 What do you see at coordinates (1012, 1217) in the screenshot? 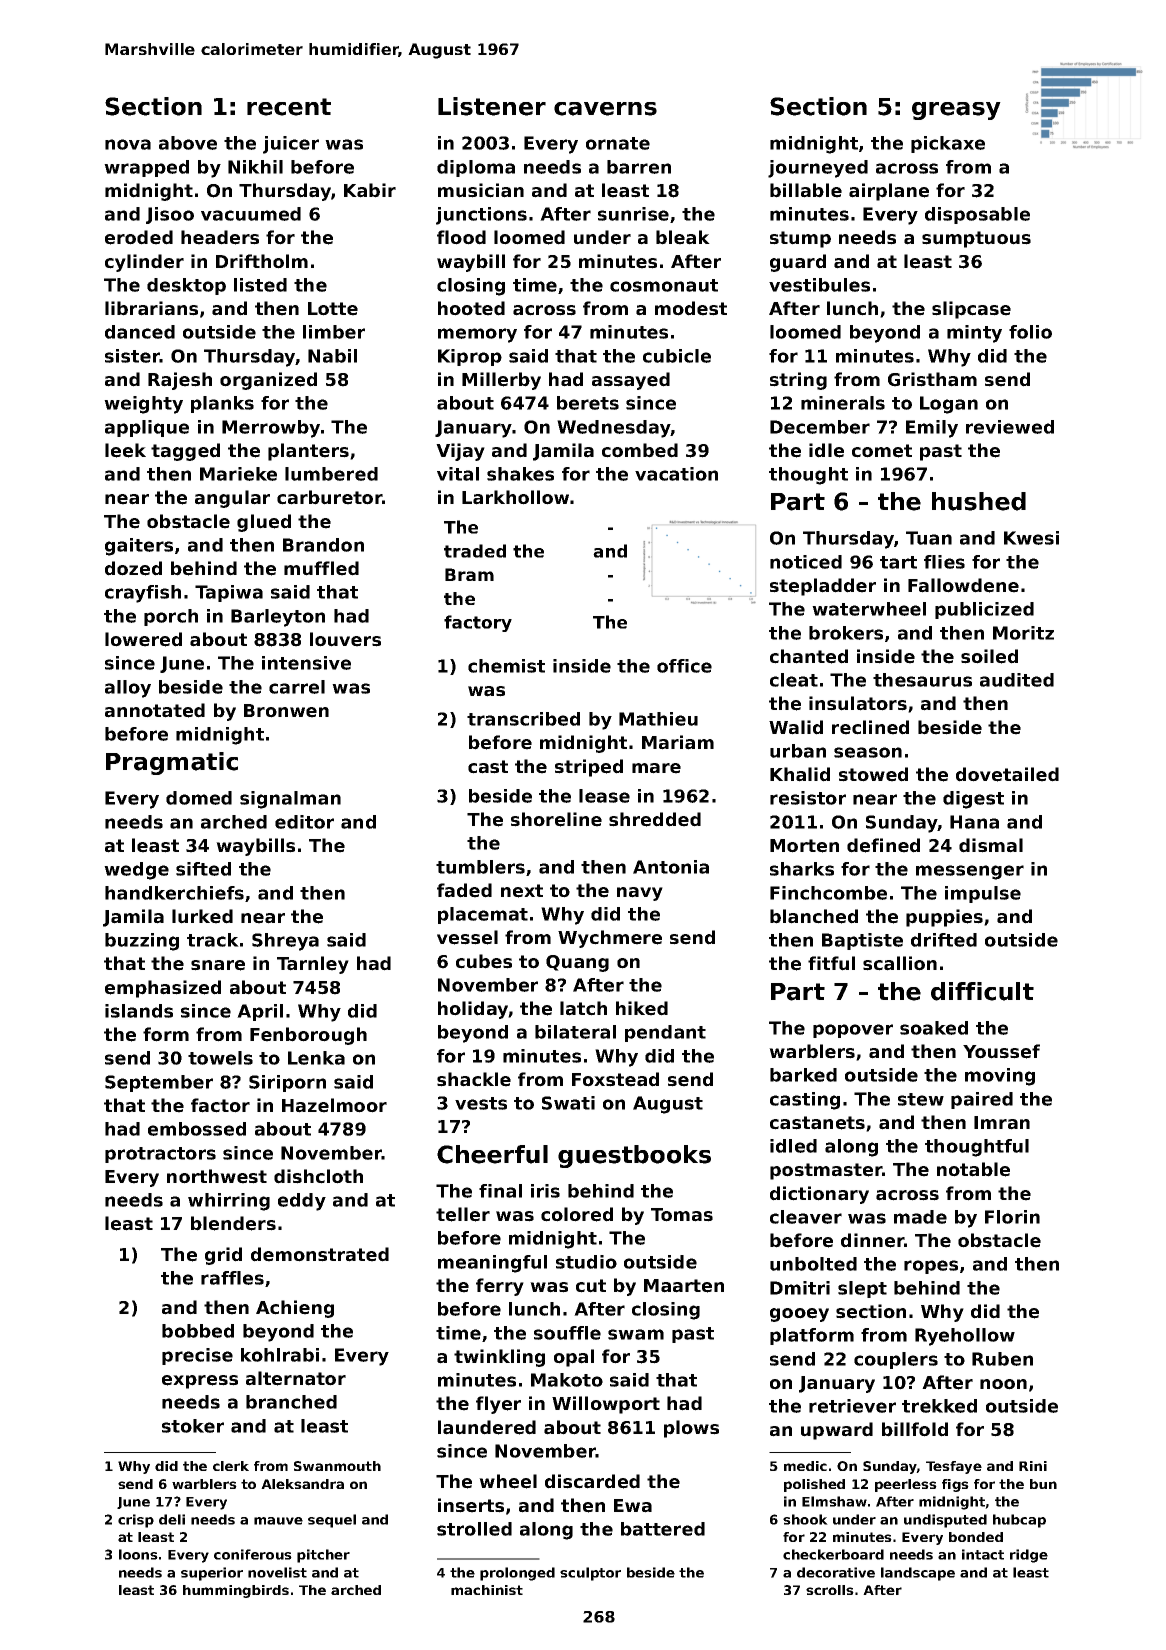
I see `Florin` at bounding box center [1012, 1217].
